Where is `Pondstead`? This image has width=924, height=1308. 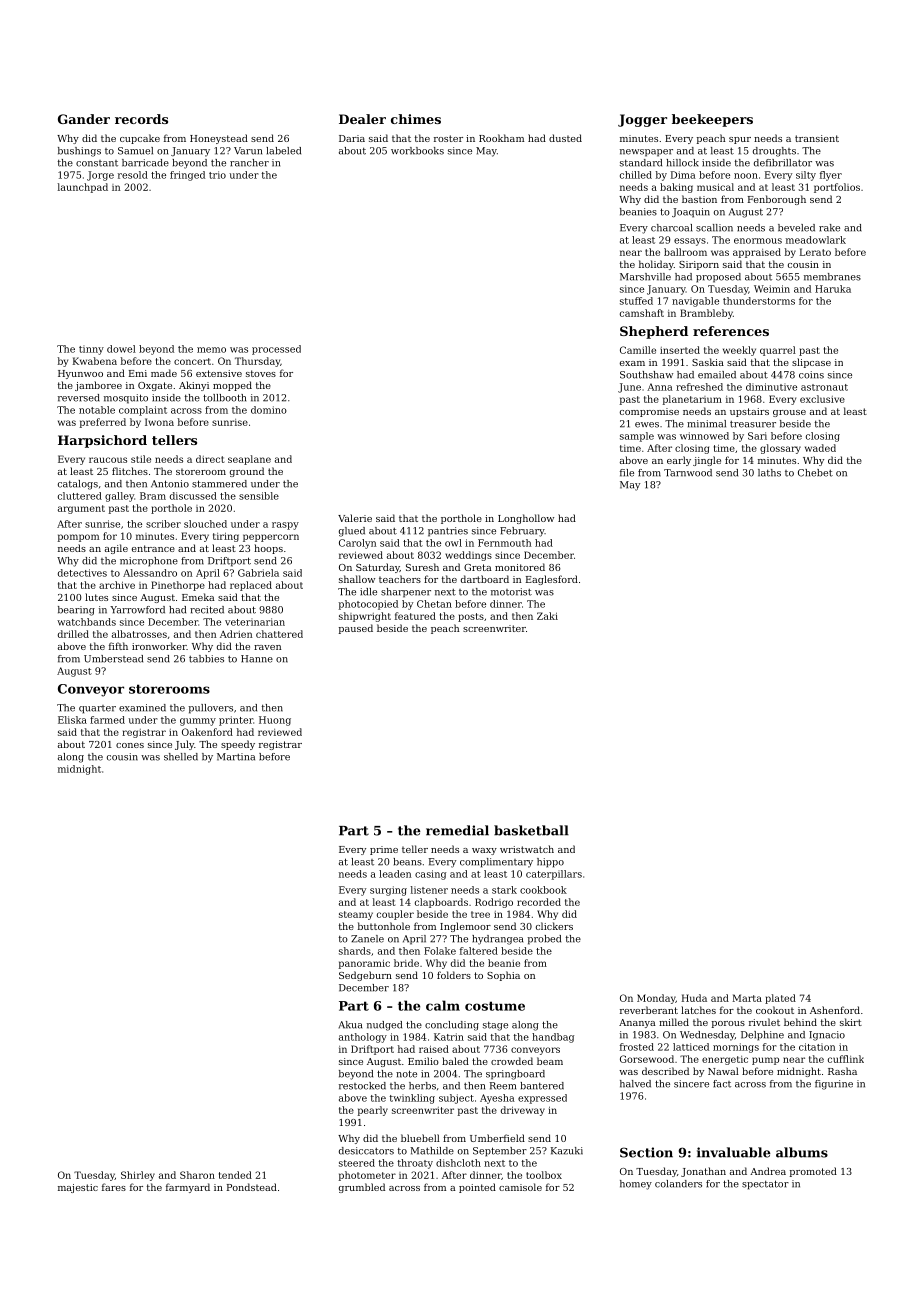
Pondstead is located at coordinates (252, 1187).
